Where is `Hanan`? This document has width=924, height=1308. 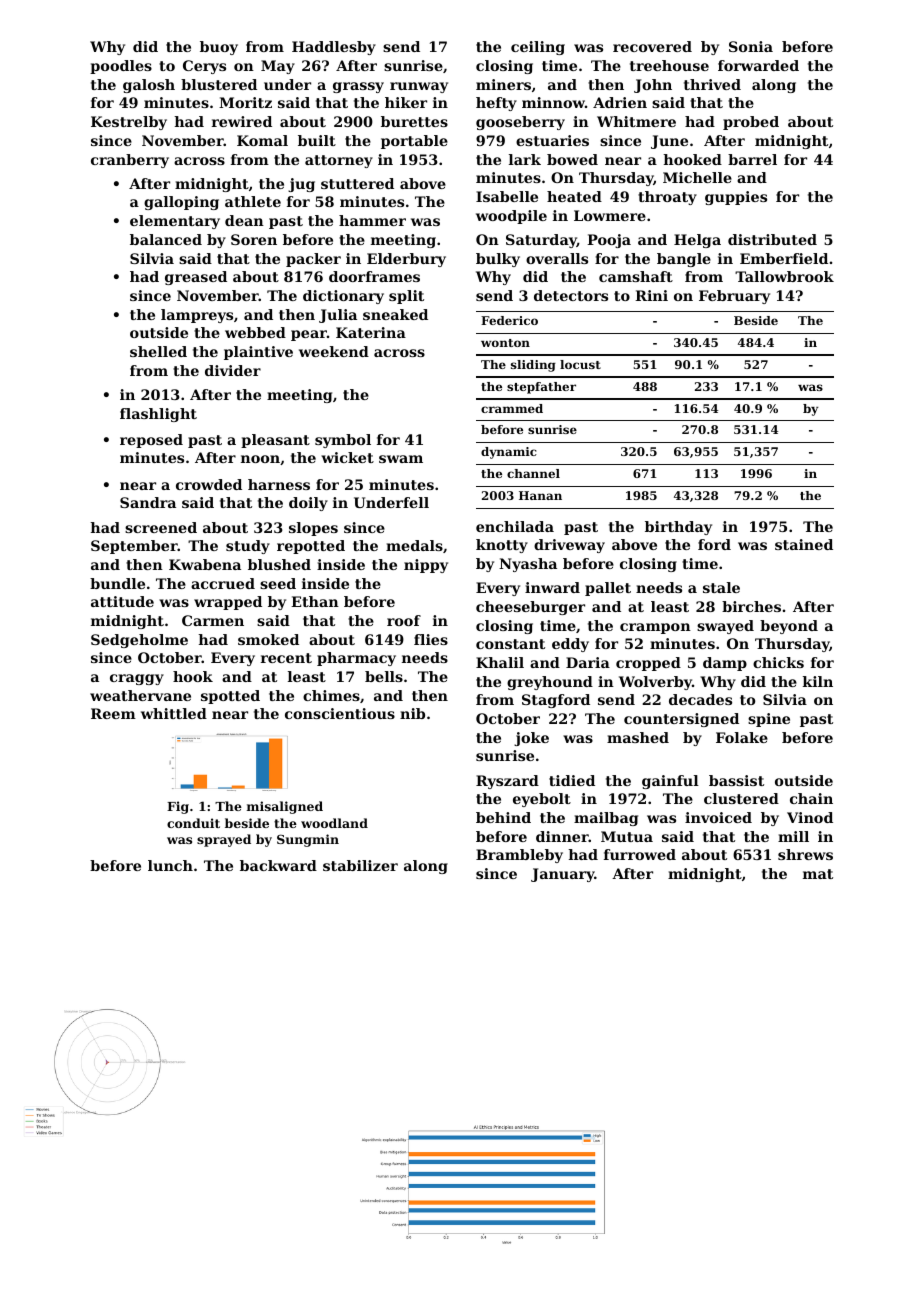
Hanan is located at coordinates (540, 495).
